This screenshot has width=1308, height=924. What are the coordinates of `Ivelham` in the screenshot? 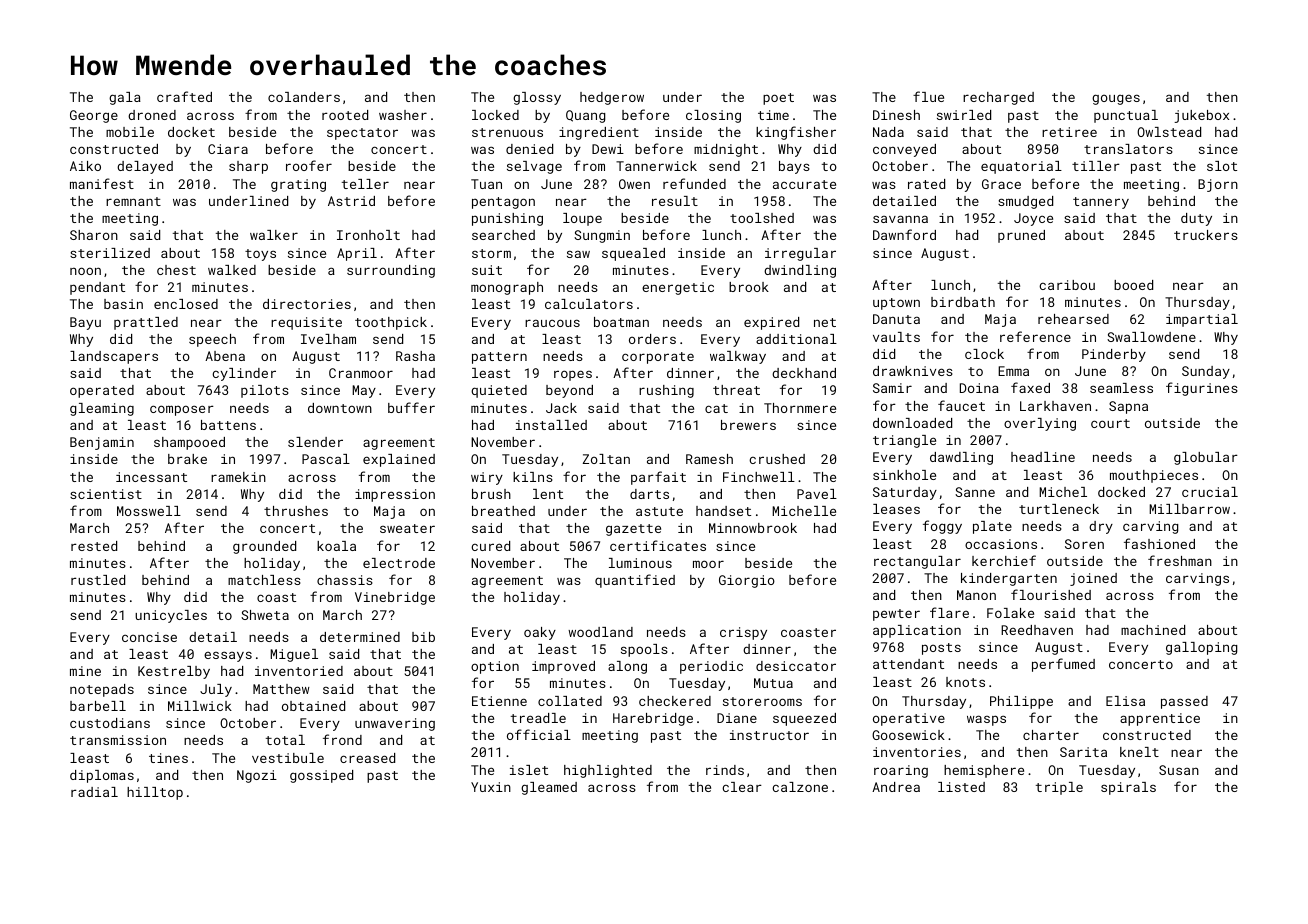 It's located at (328, 339).
